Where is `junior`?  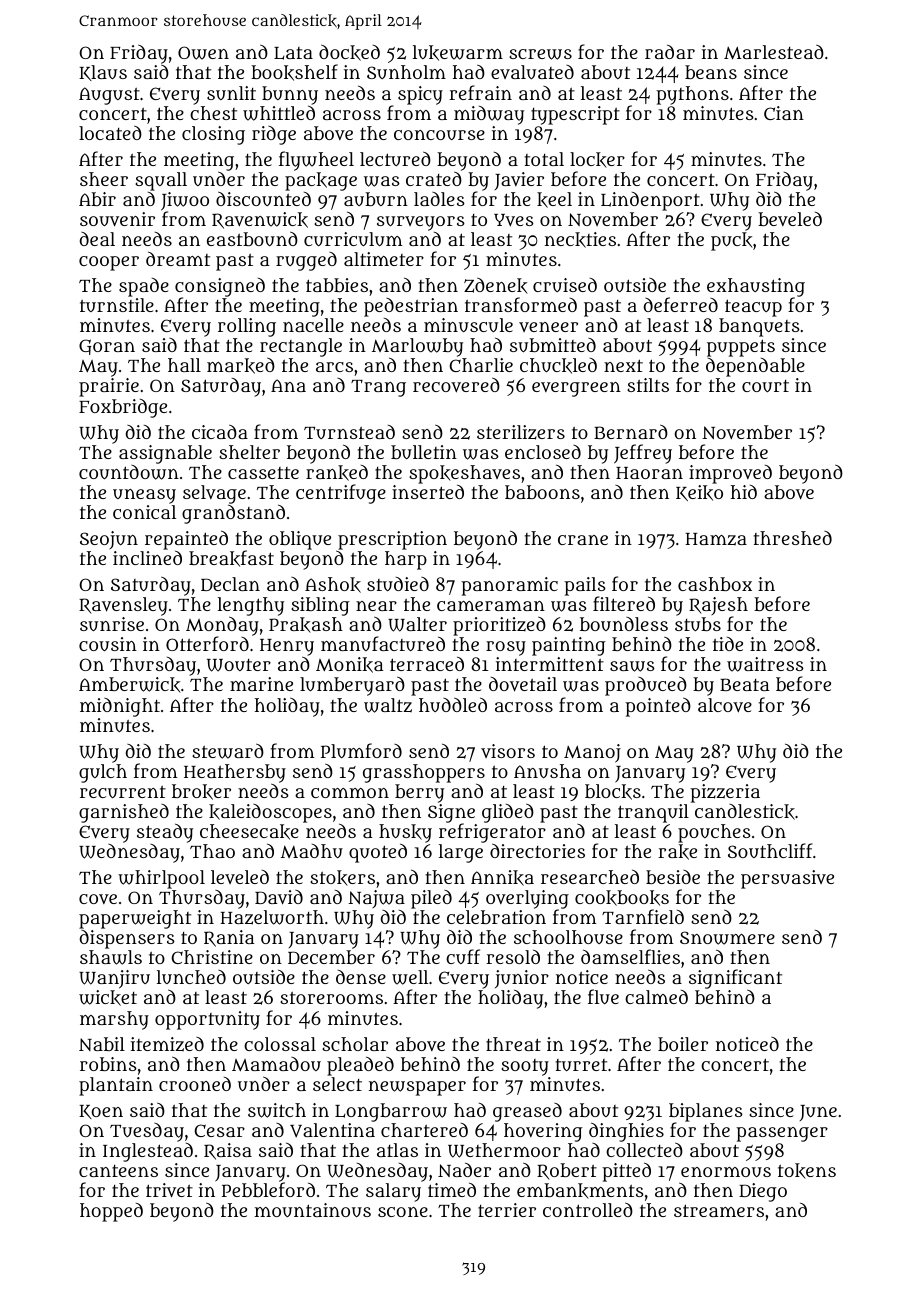 junior is located at coordinates (522, 980).
